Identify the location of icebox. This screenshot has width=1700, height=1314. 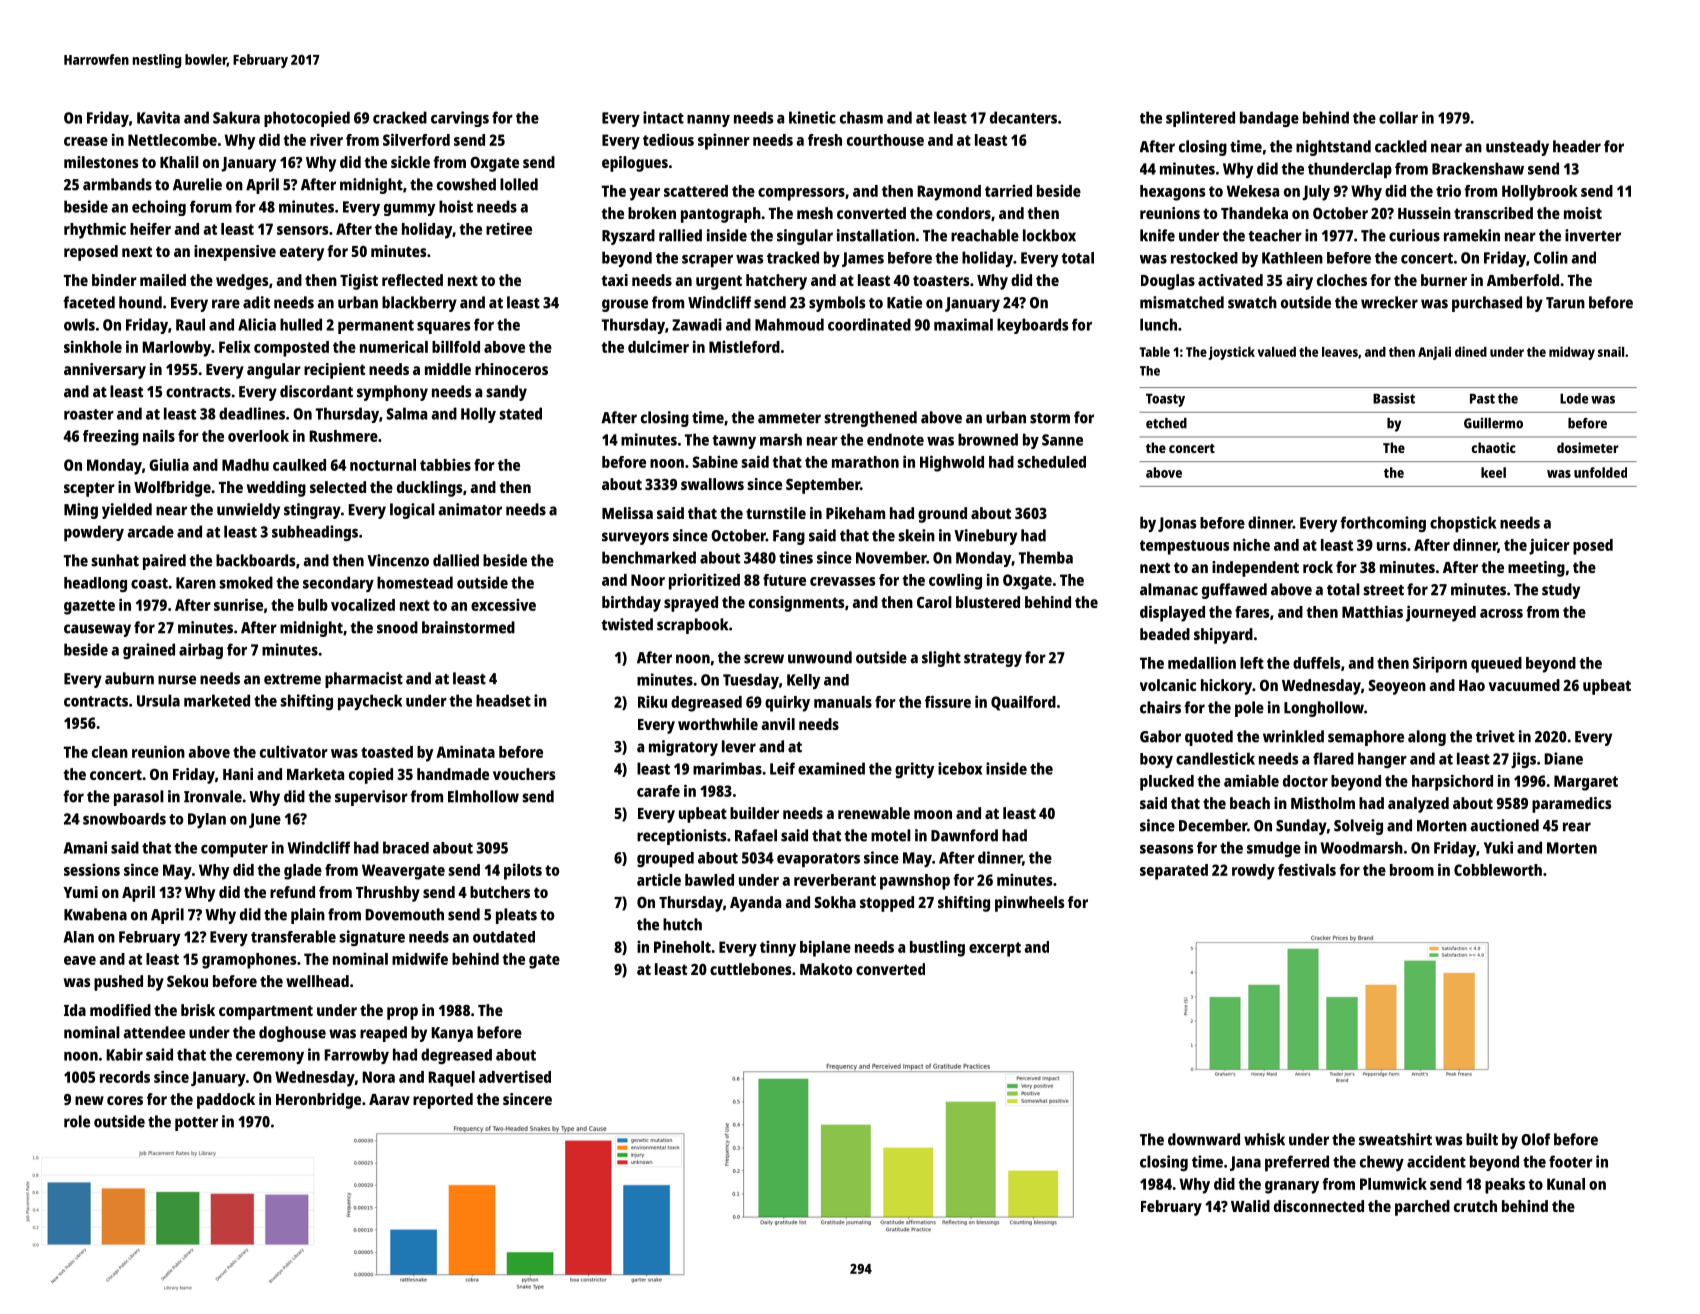
(960, 768).
